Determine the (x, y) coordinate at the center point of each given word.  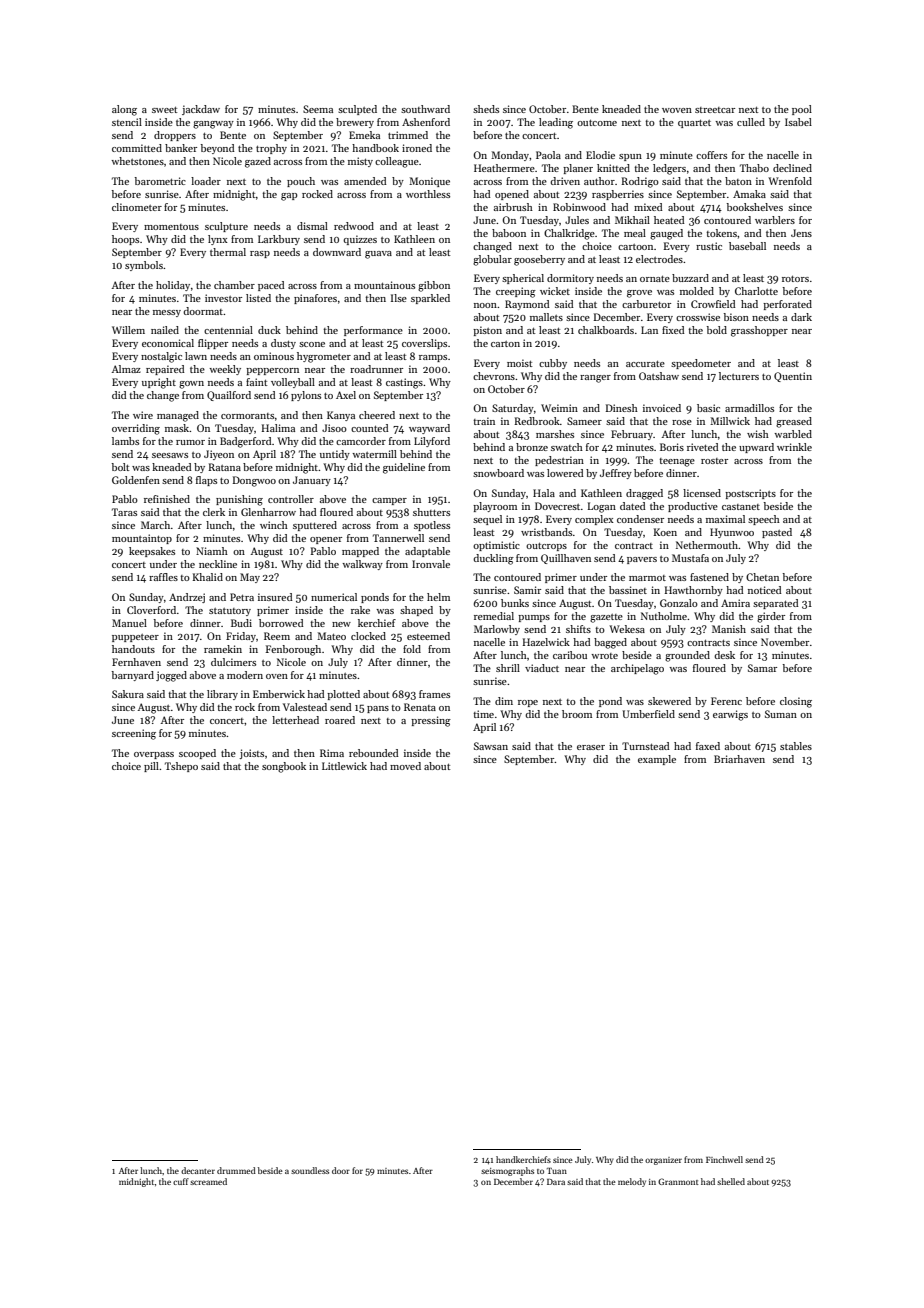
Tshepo (181, 767)
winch (274, 525)
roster (714, 461)
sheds (486, 109)
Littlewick (344, 766)
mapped (360, 552)
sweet (165, 110)
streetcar (715, 110)
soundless (310, 1170)
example (657, 760)
